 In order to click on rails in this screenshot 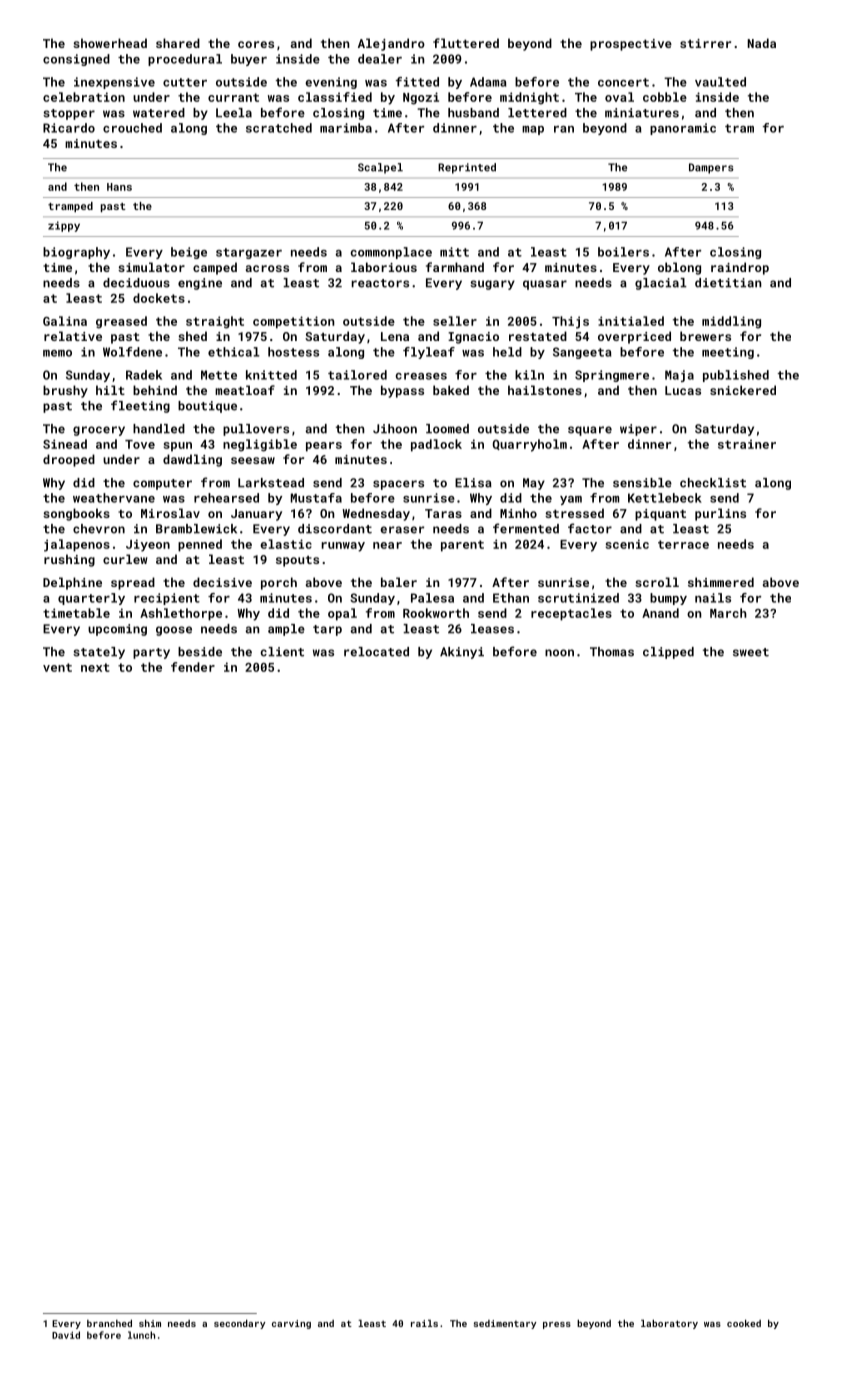, I will do `click(424, 1323)`.
